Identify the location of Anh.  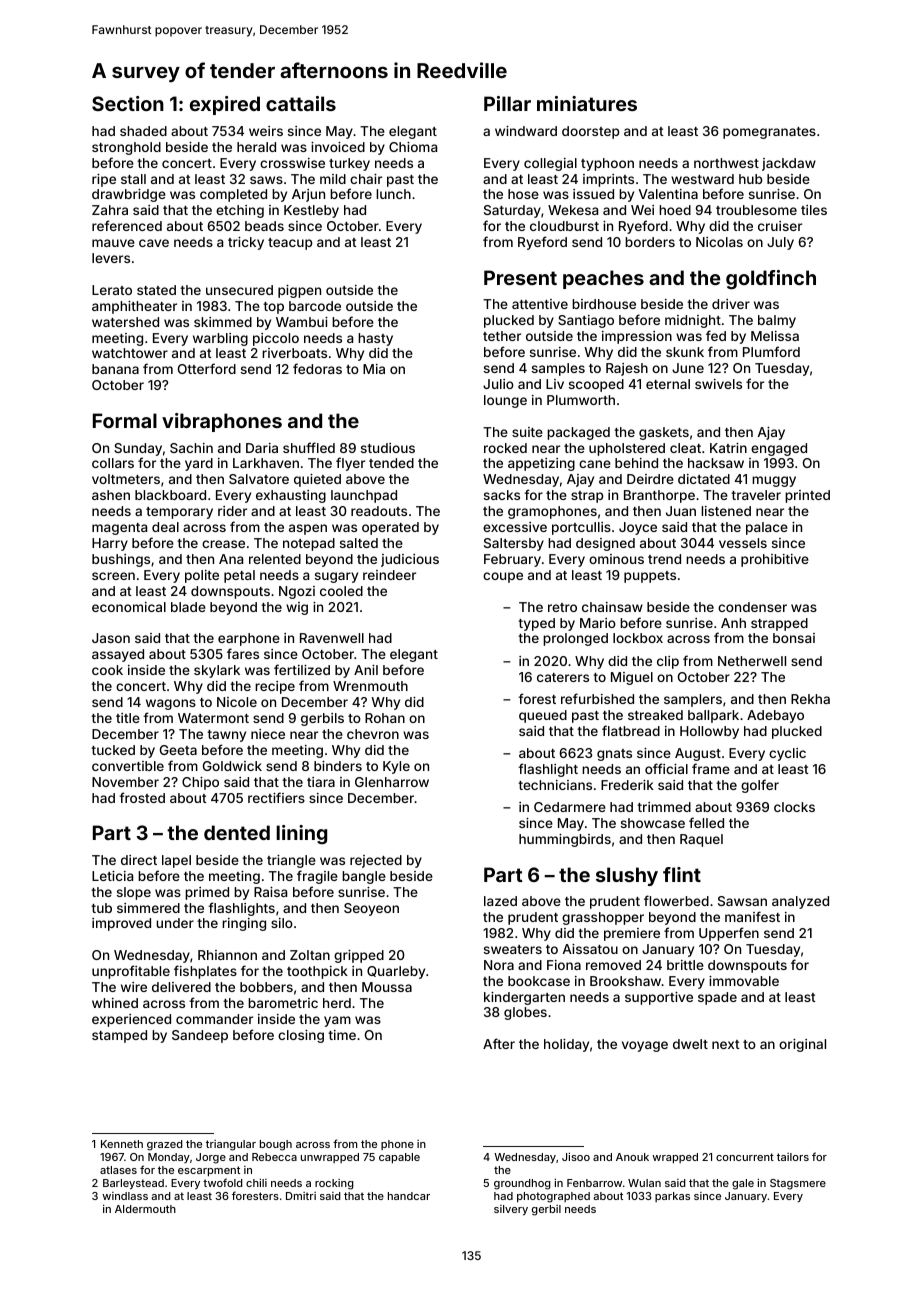
(733, 623).
